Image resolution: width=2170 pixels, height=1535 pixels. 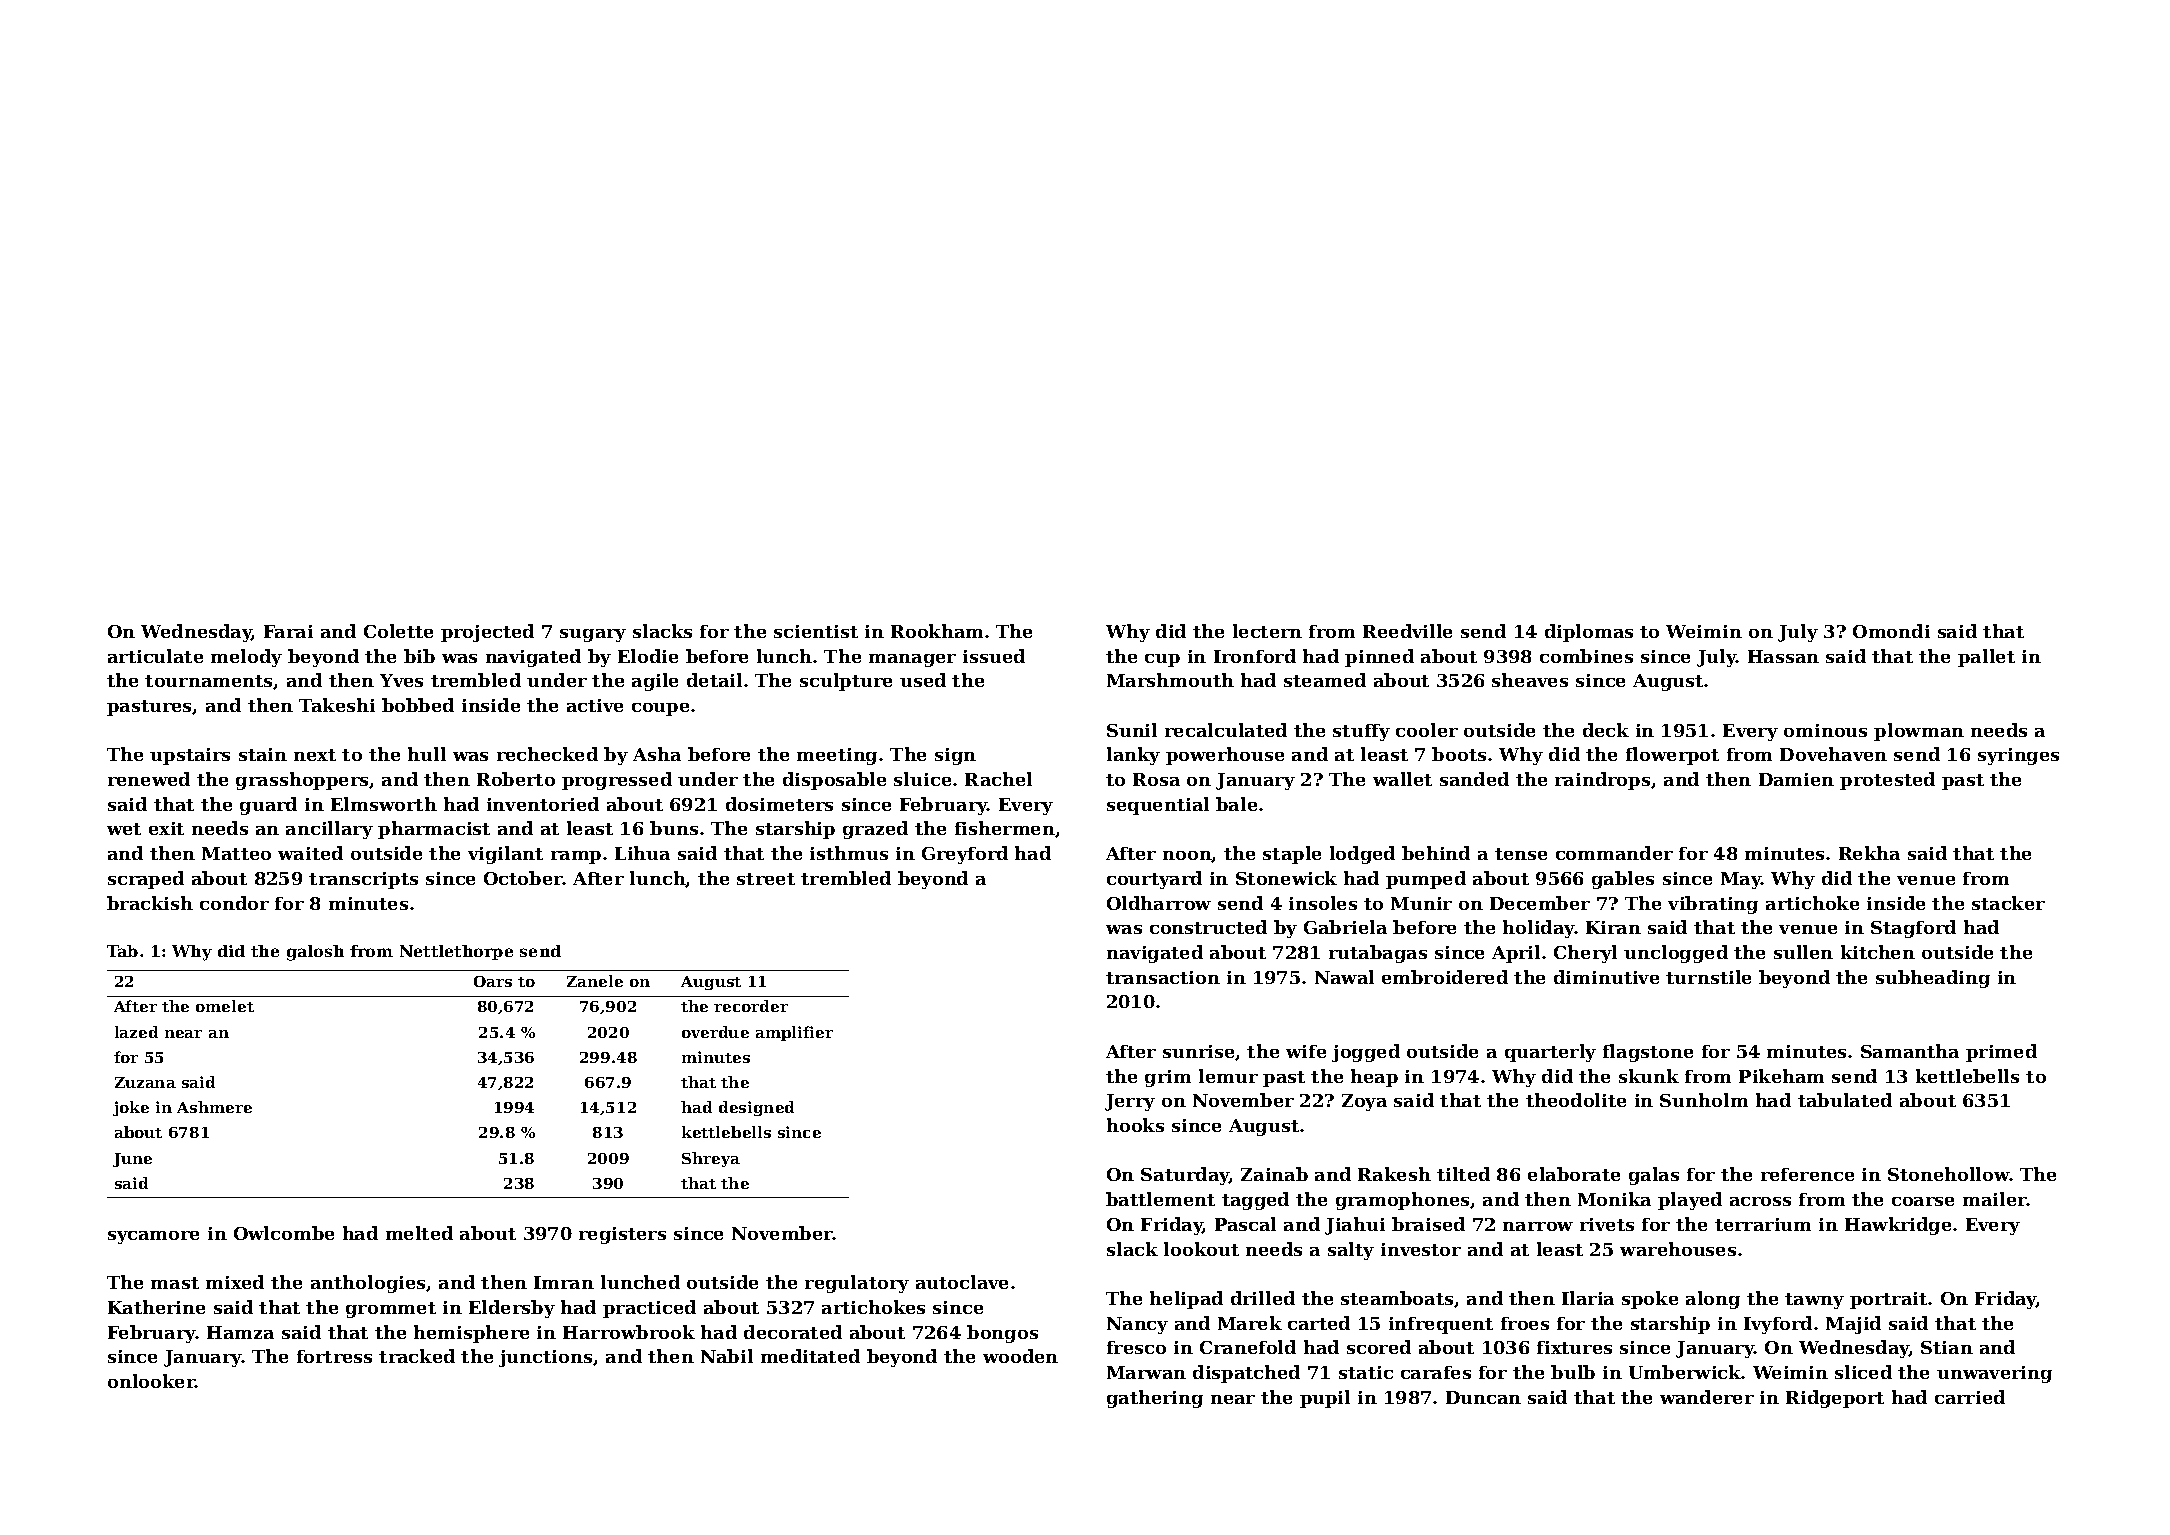 What do you see at coordinates (1995, 1199) in the page?
I see `mailer` at bounding box center [1995, 1199].
